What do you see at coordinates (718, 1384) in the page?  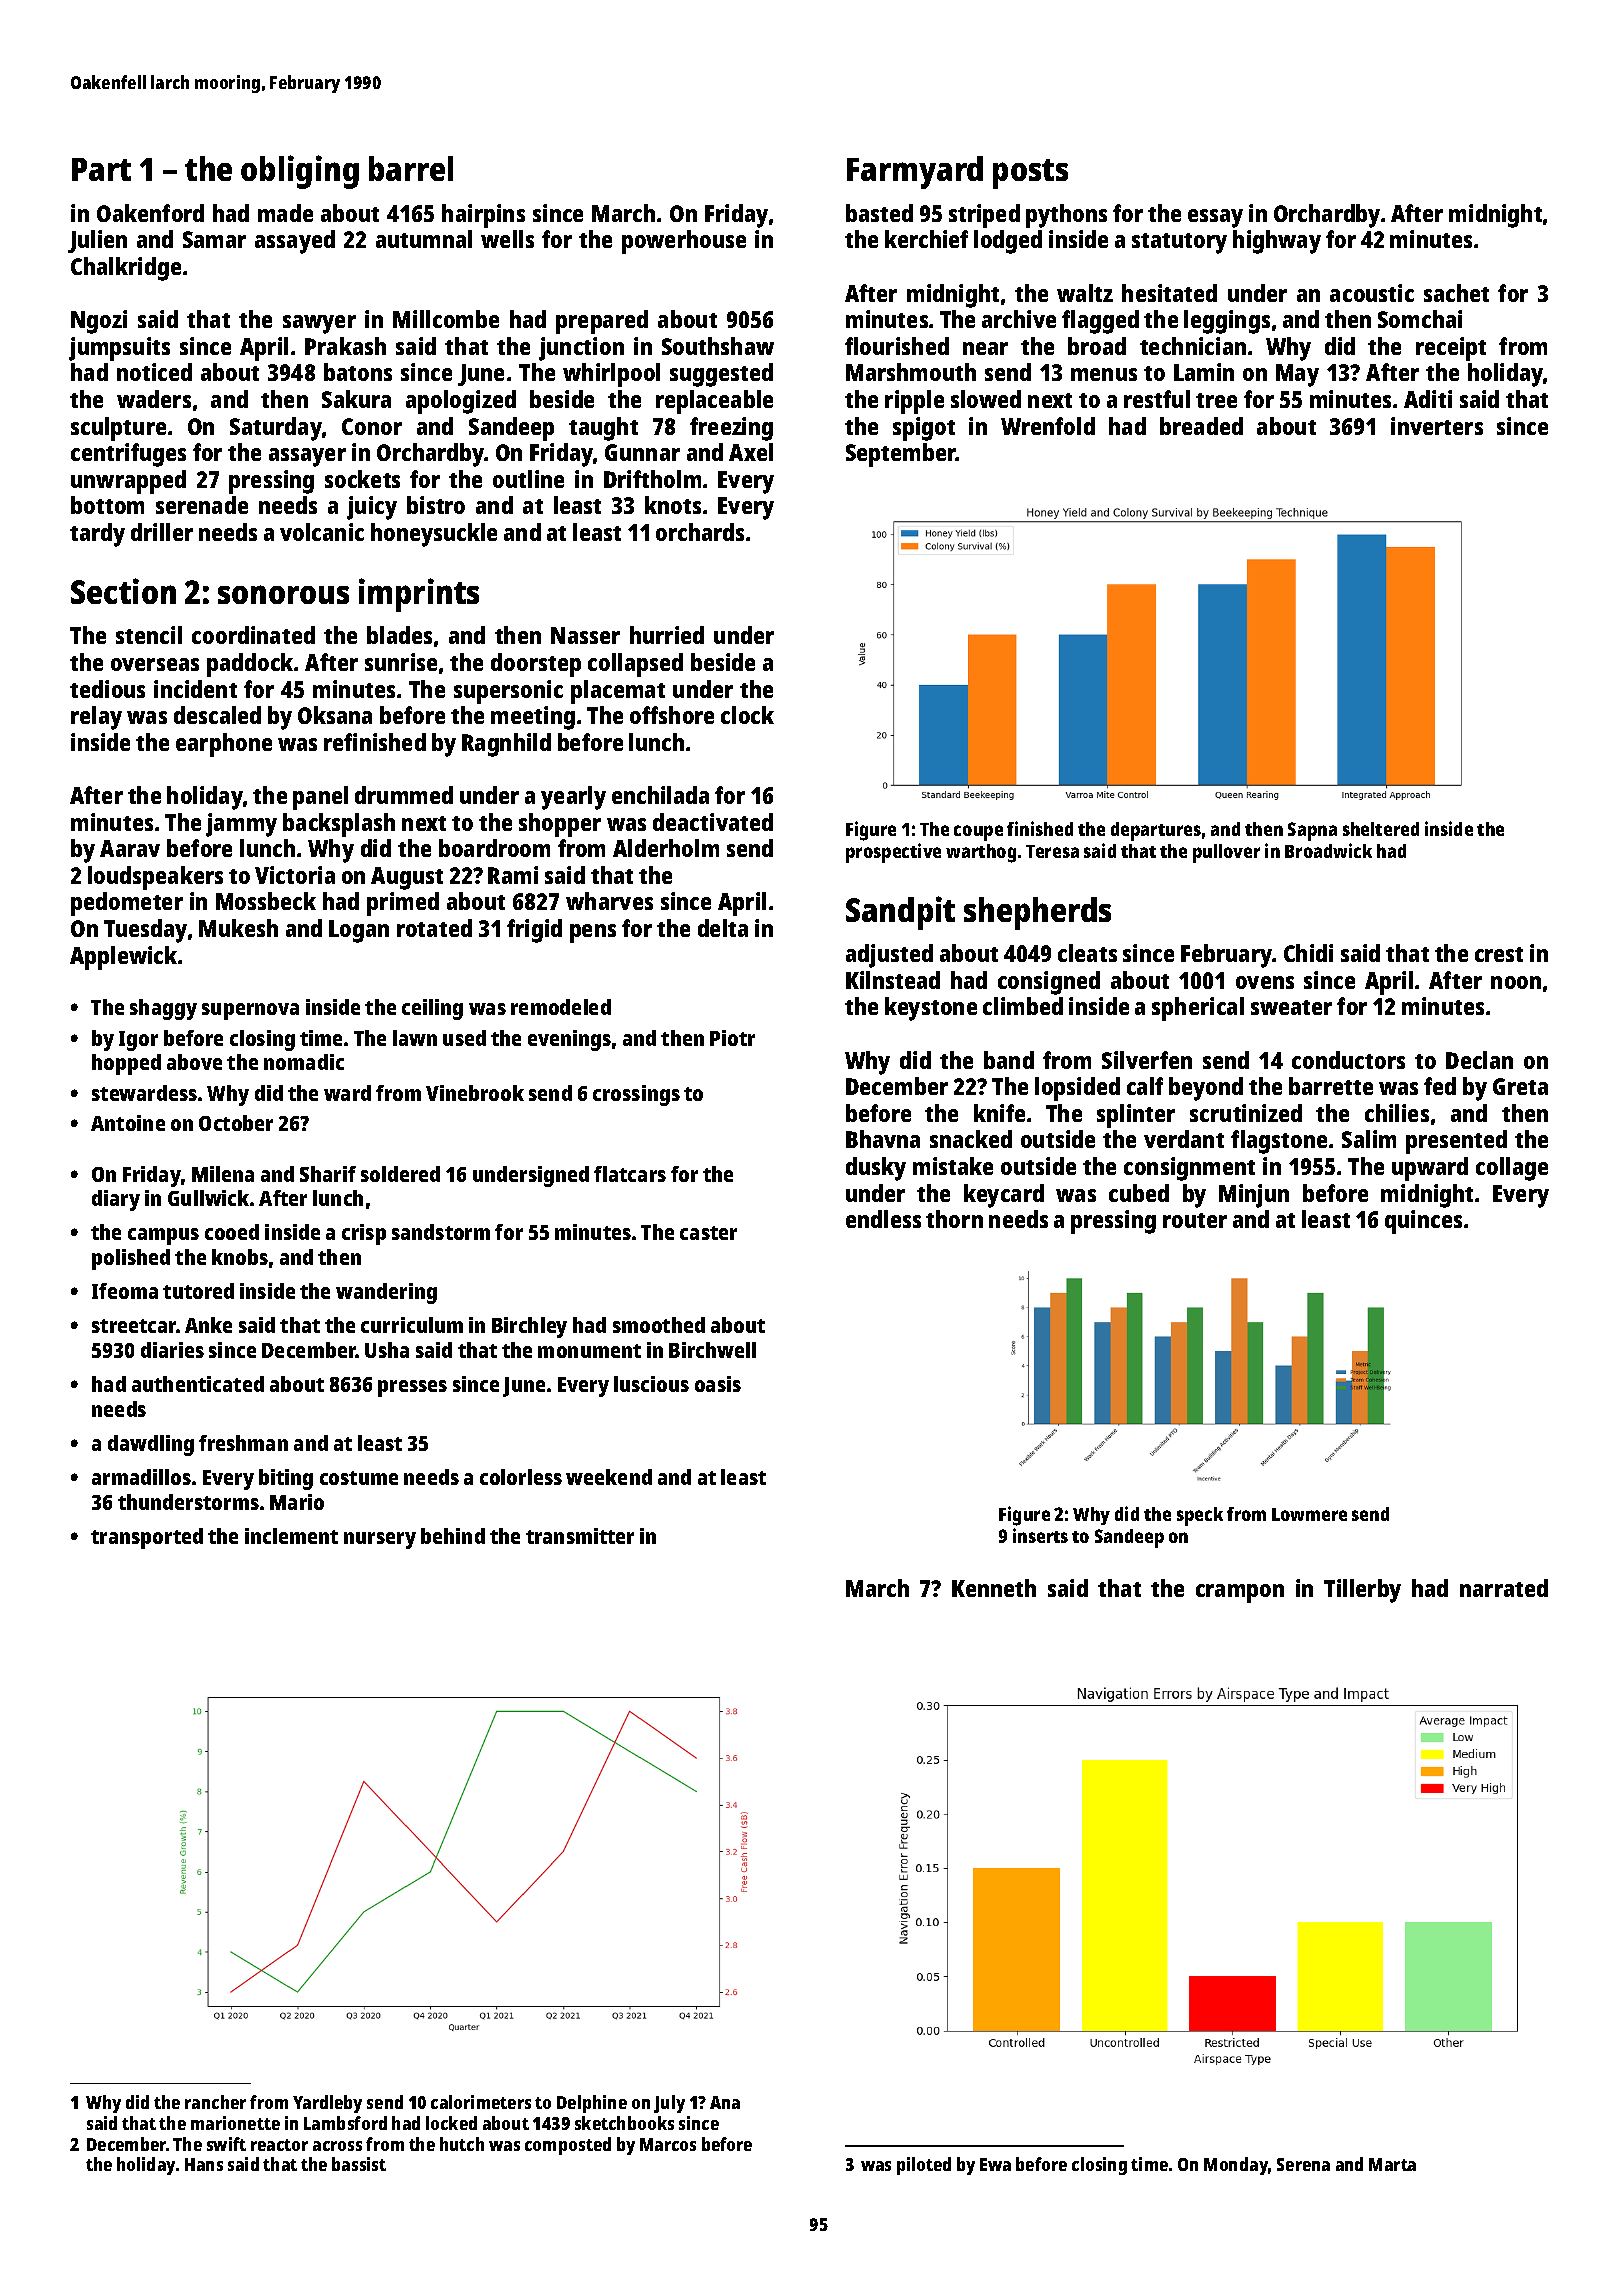 I see `oasis` at bounding box center [718, 1384].
